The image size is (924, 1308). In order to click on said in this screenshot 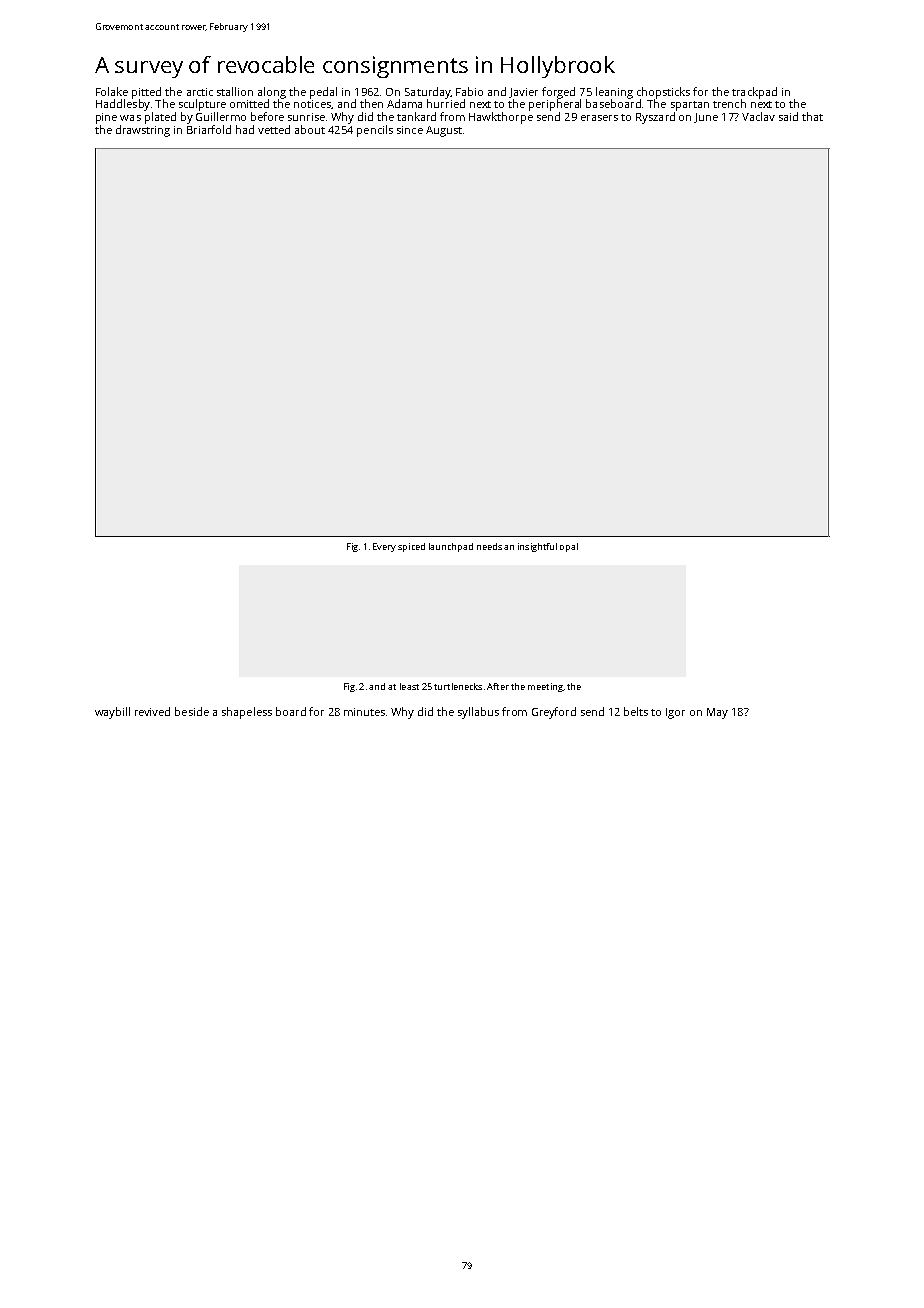, I will do `click(788, 116)`.
